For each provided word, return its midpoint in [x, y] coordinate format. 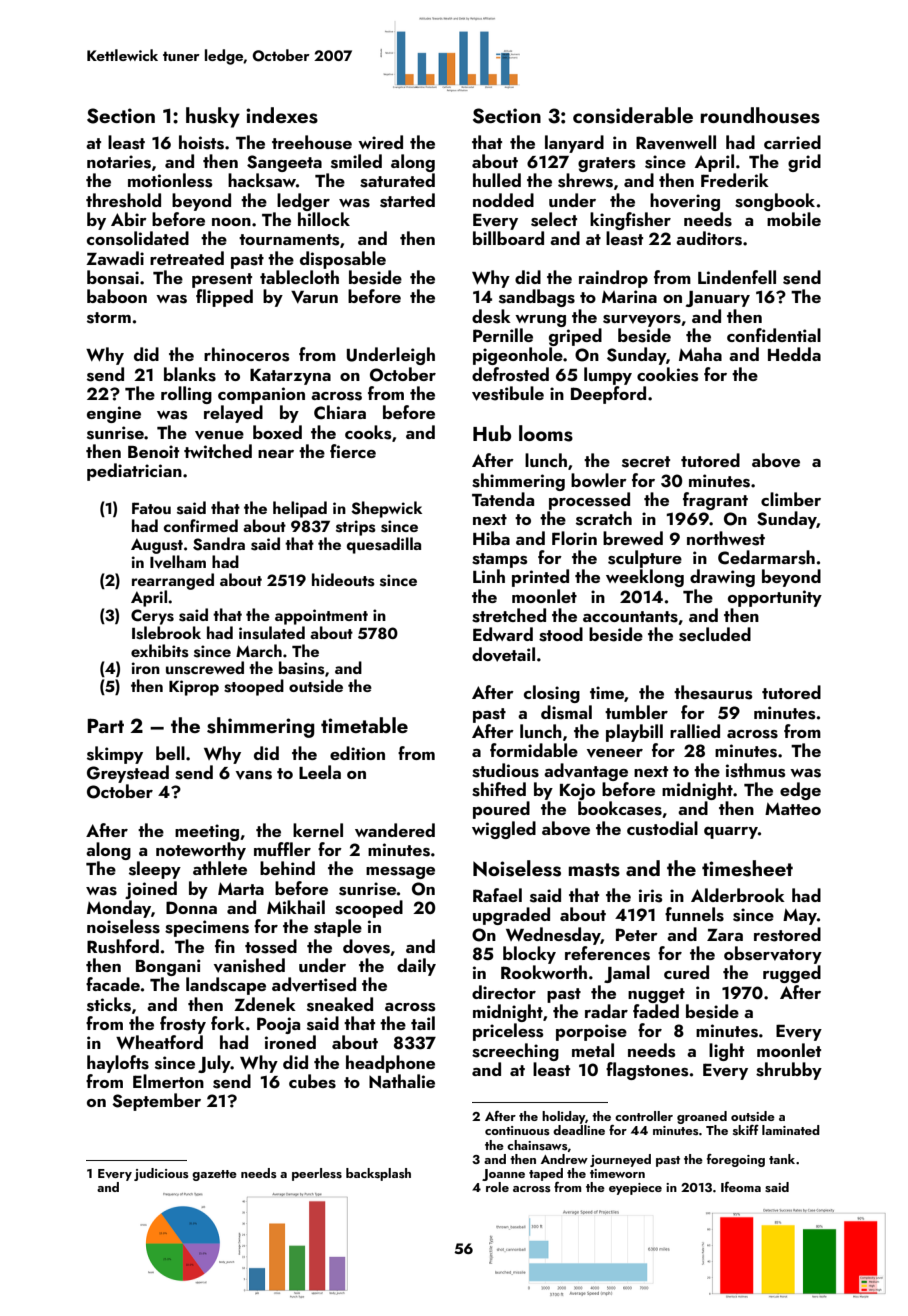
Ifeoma [741, 1187]
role [497, 1187]
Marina [629, 296]
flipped [224, 298]
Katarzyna [290, 377]
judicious [161, 1174]
